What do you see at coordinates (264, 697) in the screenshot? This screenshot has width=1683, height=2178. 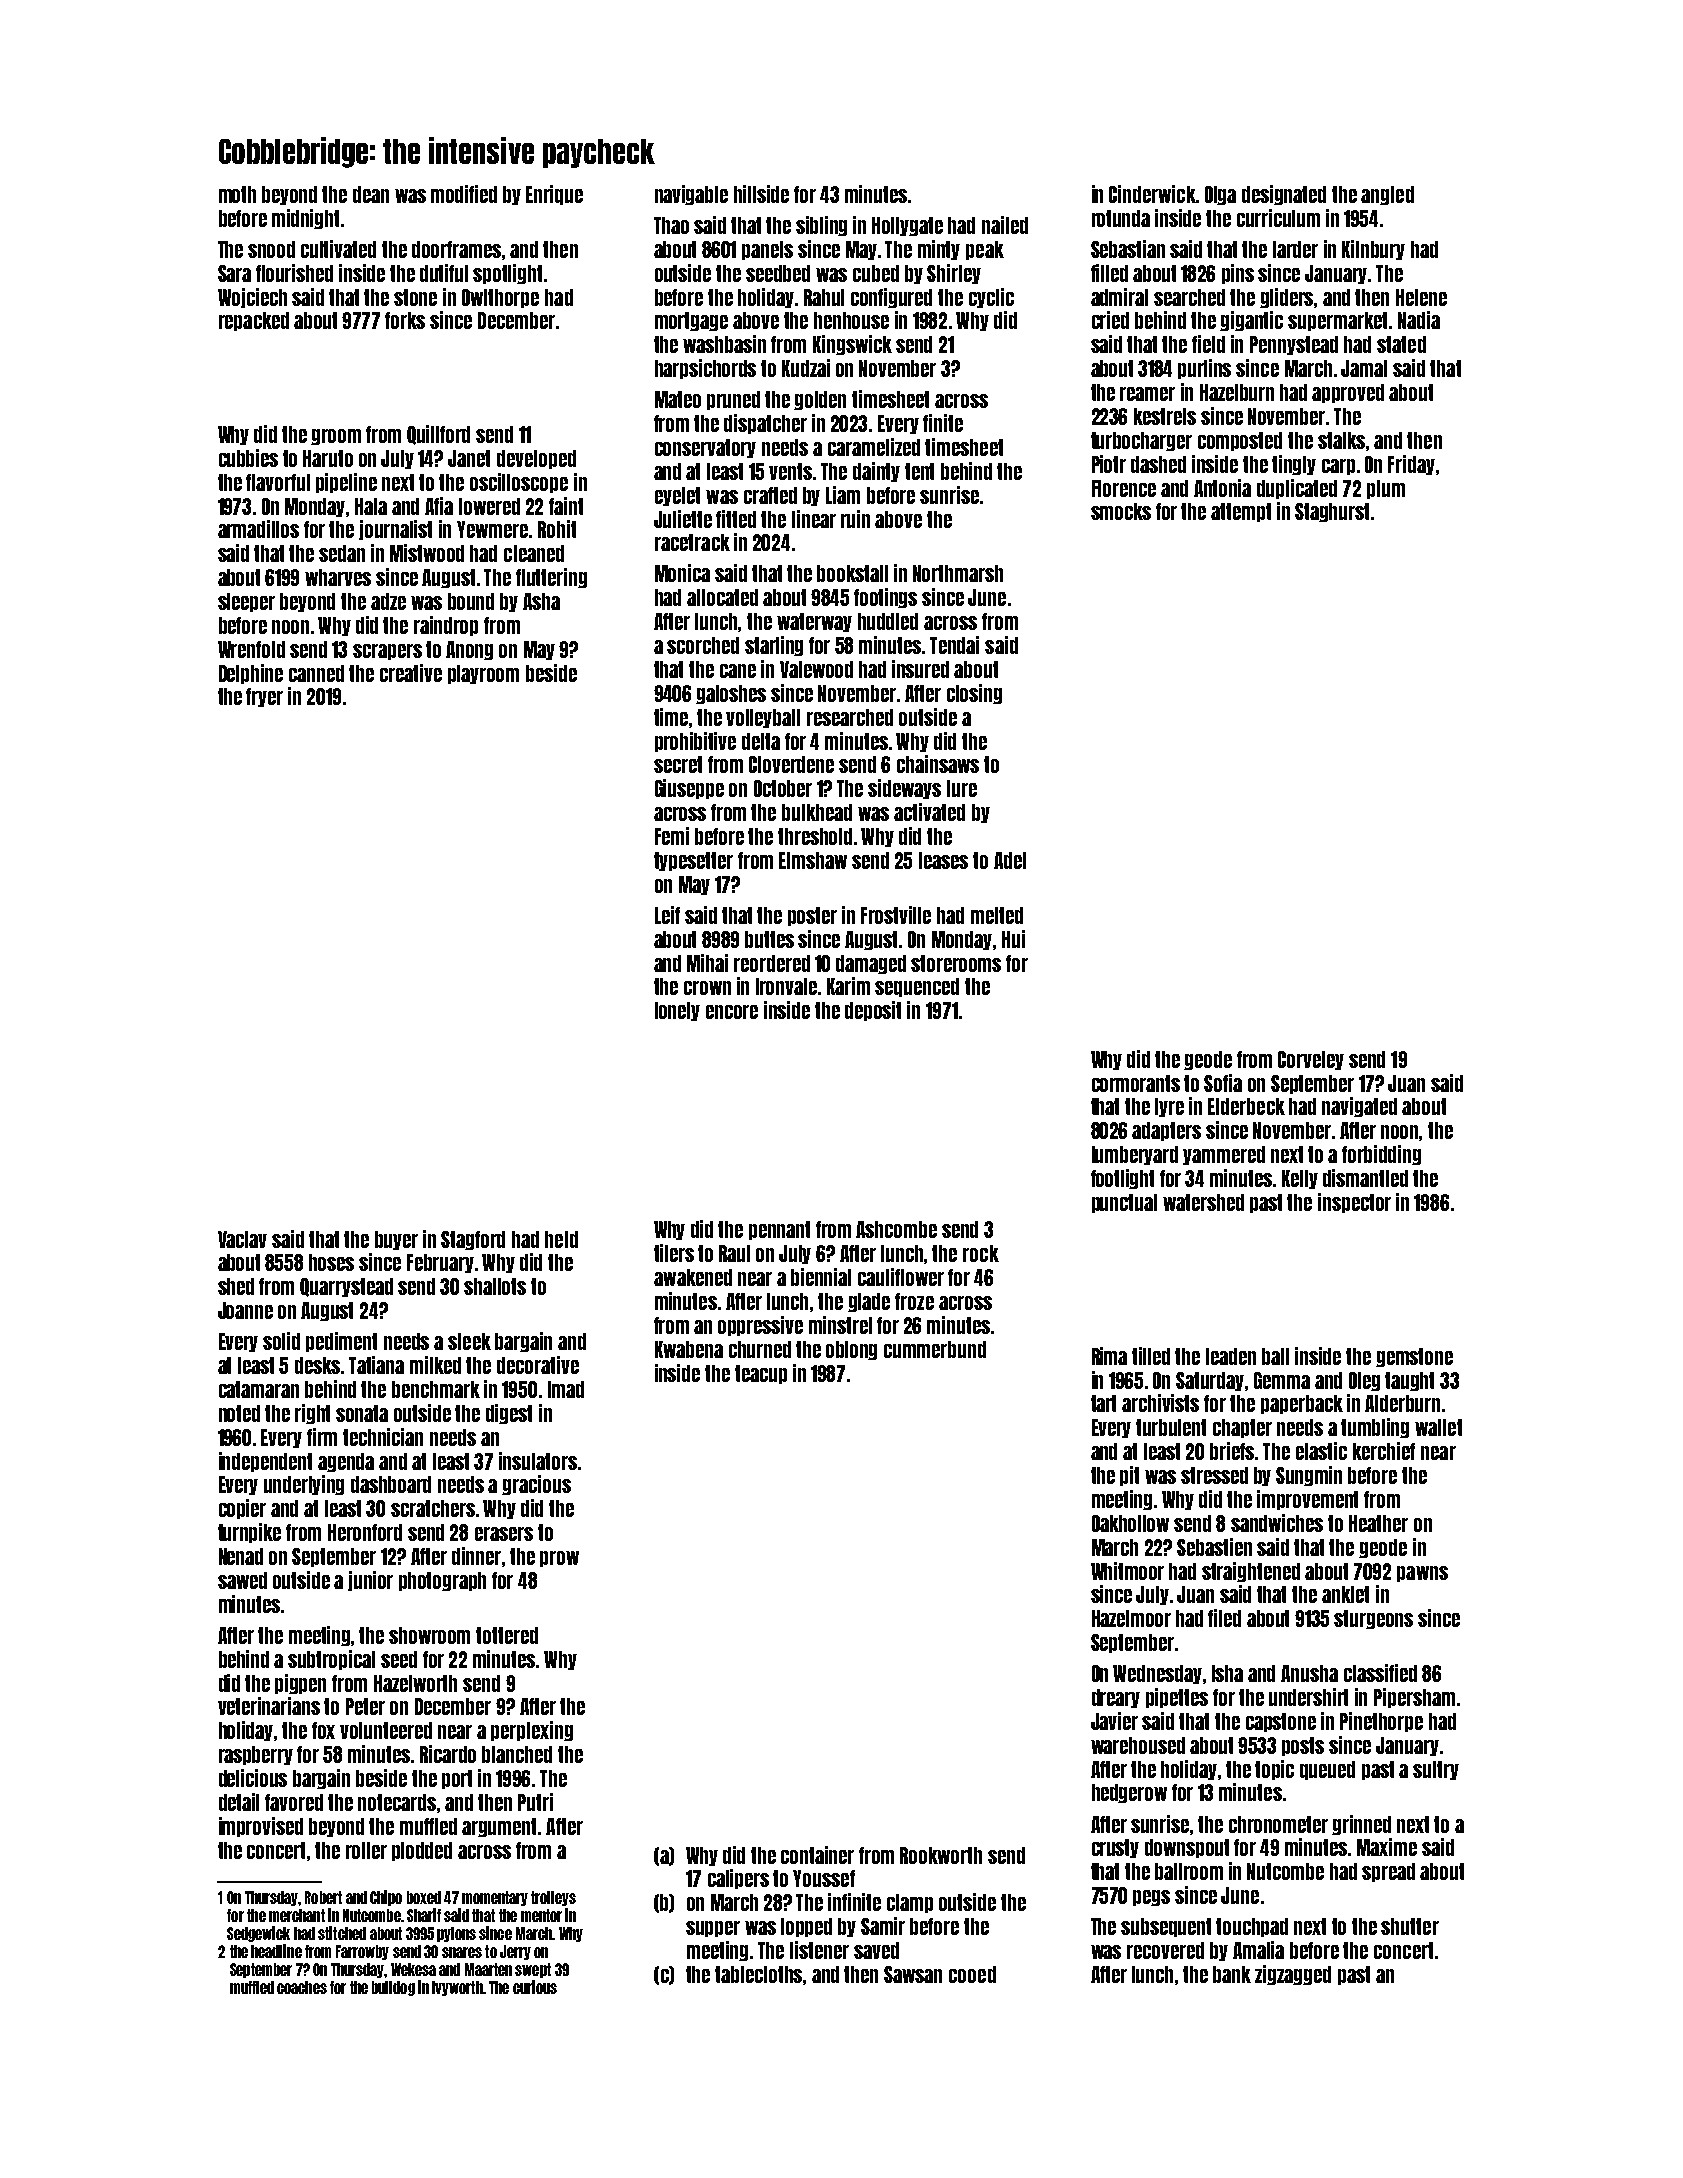 I see `fryer` at bounding box center [264, 697].
